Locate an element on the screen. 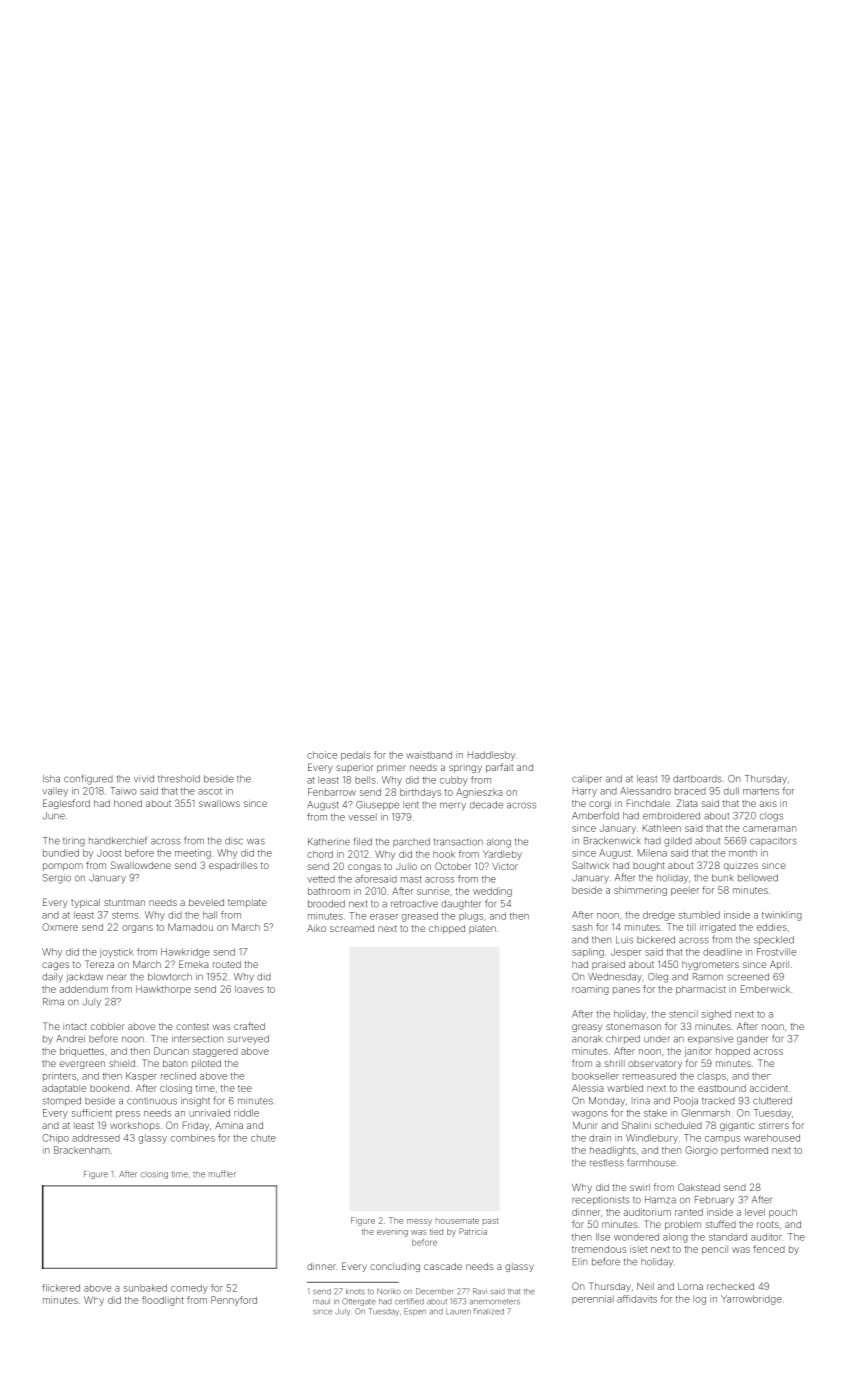  Joost is located at coordinates (109, 853).
